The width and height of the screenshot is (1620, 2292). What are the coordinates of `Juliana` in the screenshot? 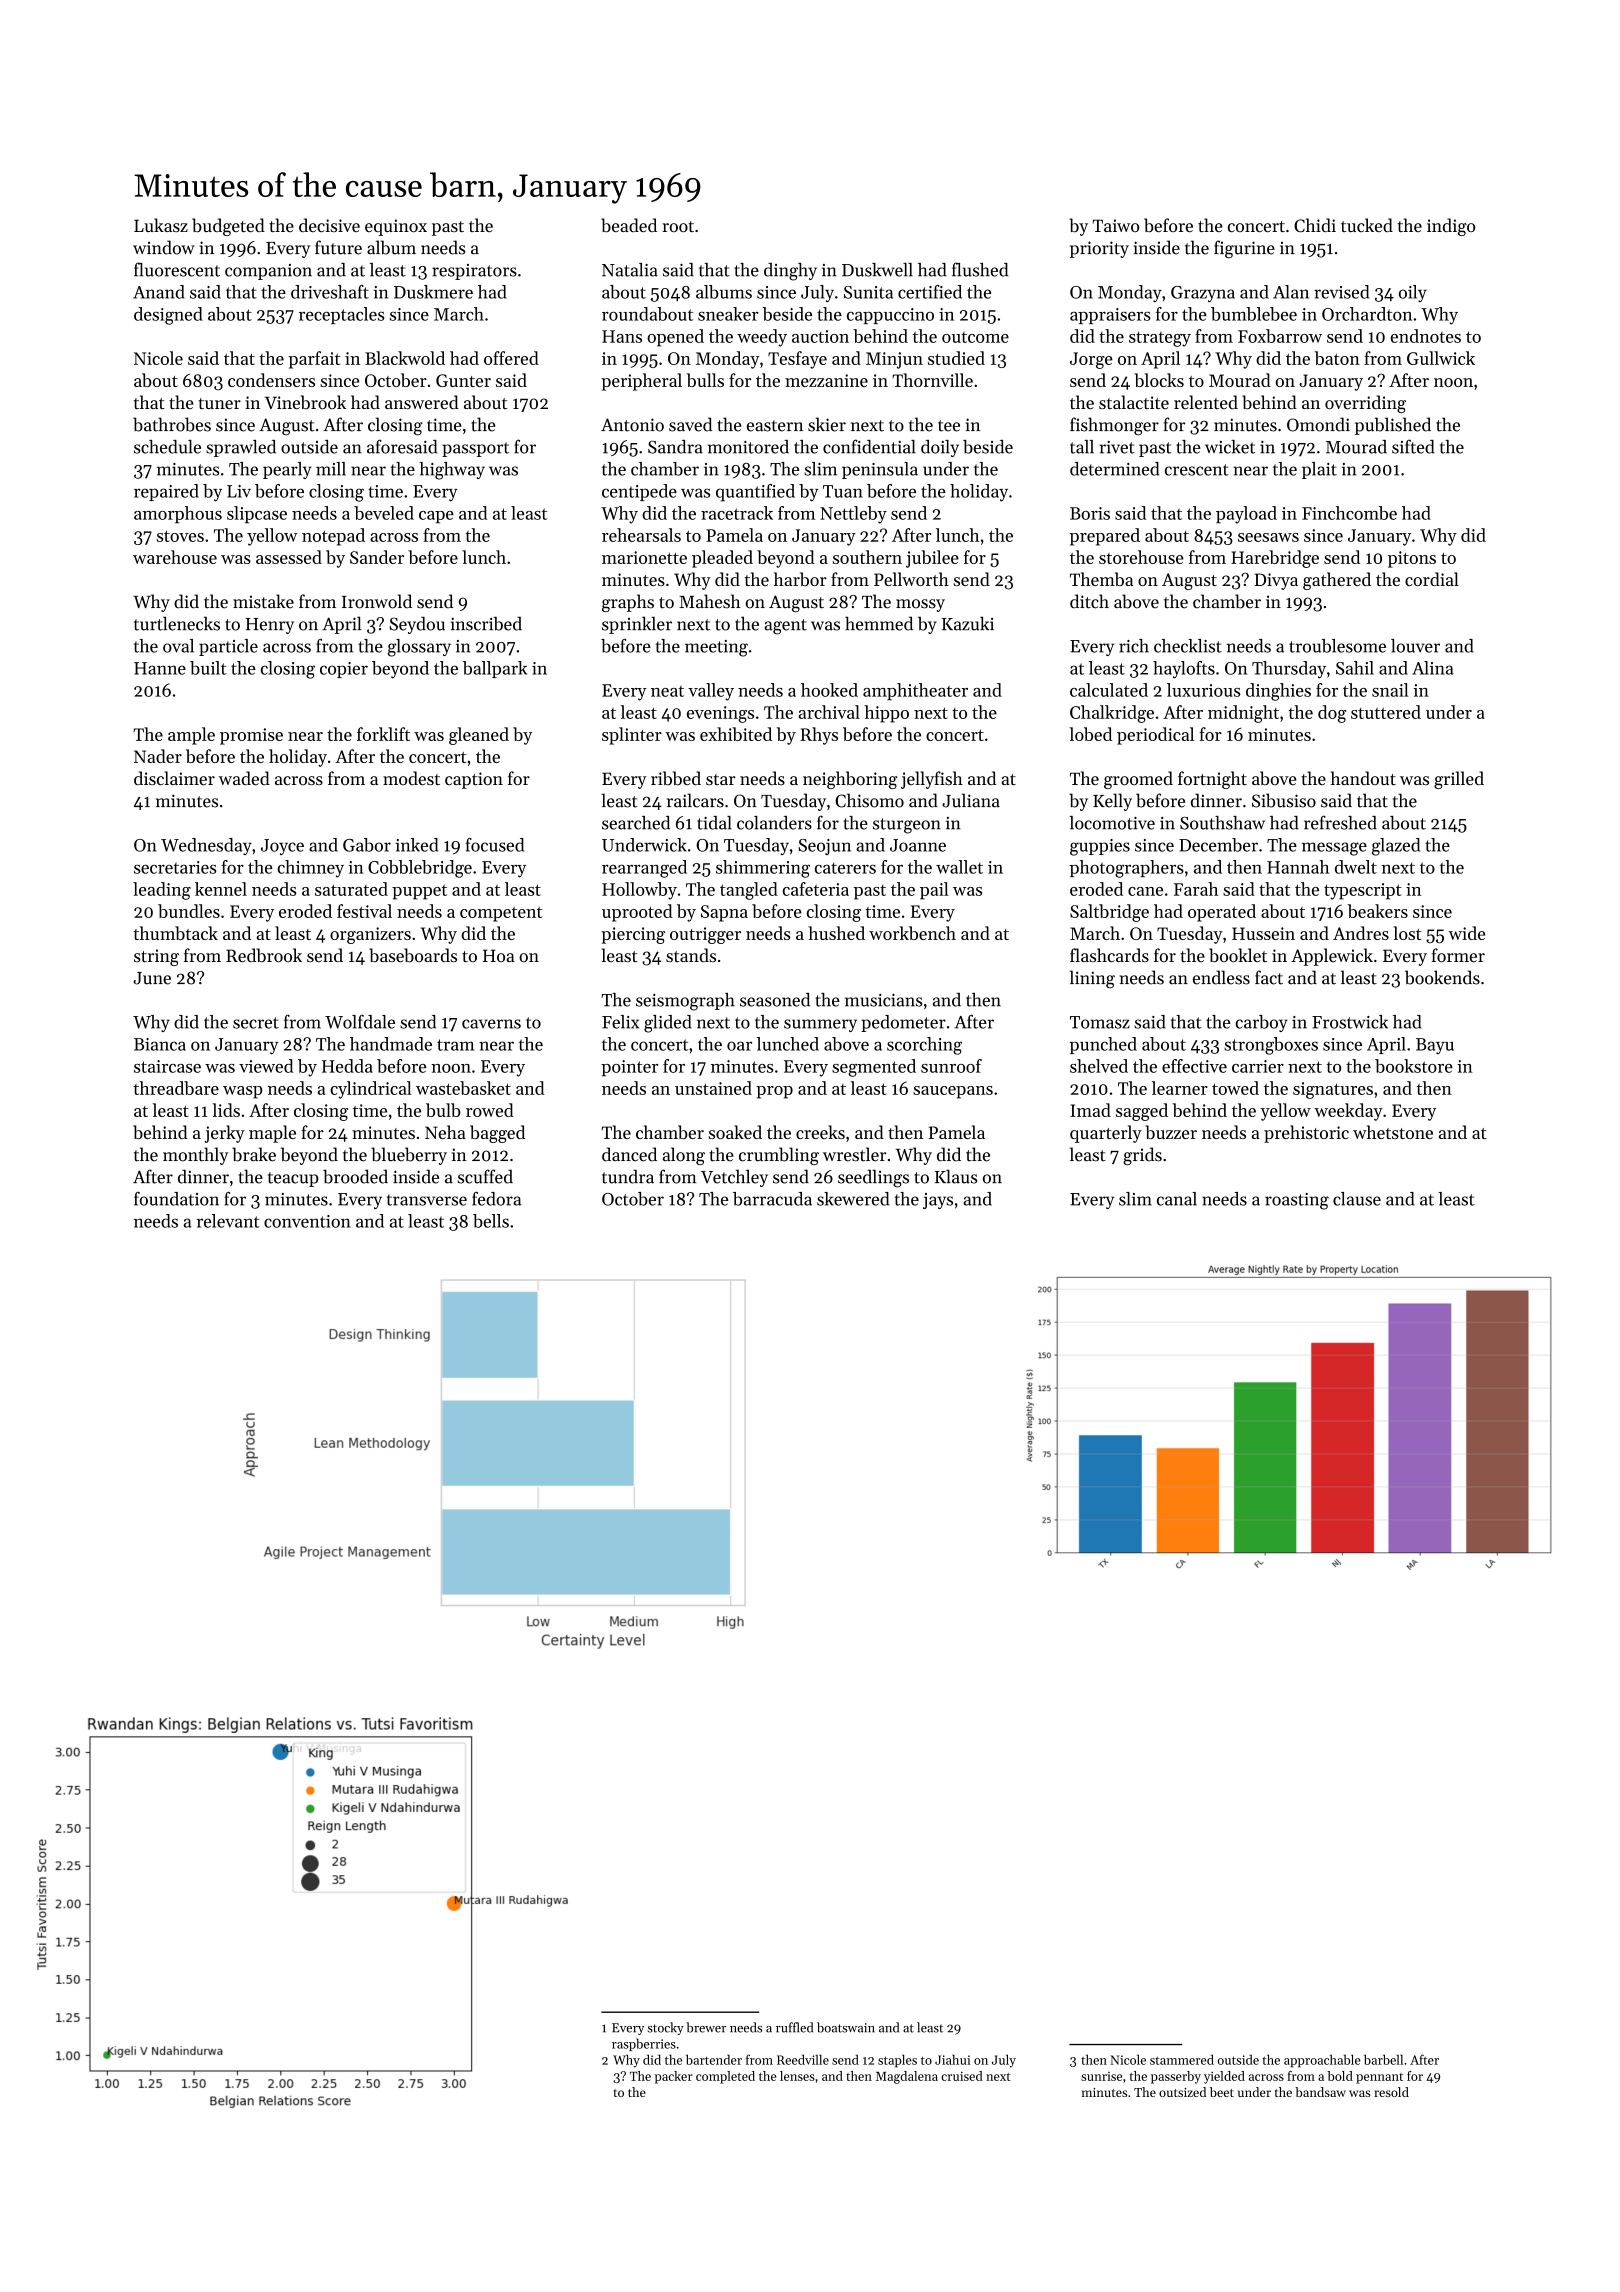 It's located at (971, 800).
